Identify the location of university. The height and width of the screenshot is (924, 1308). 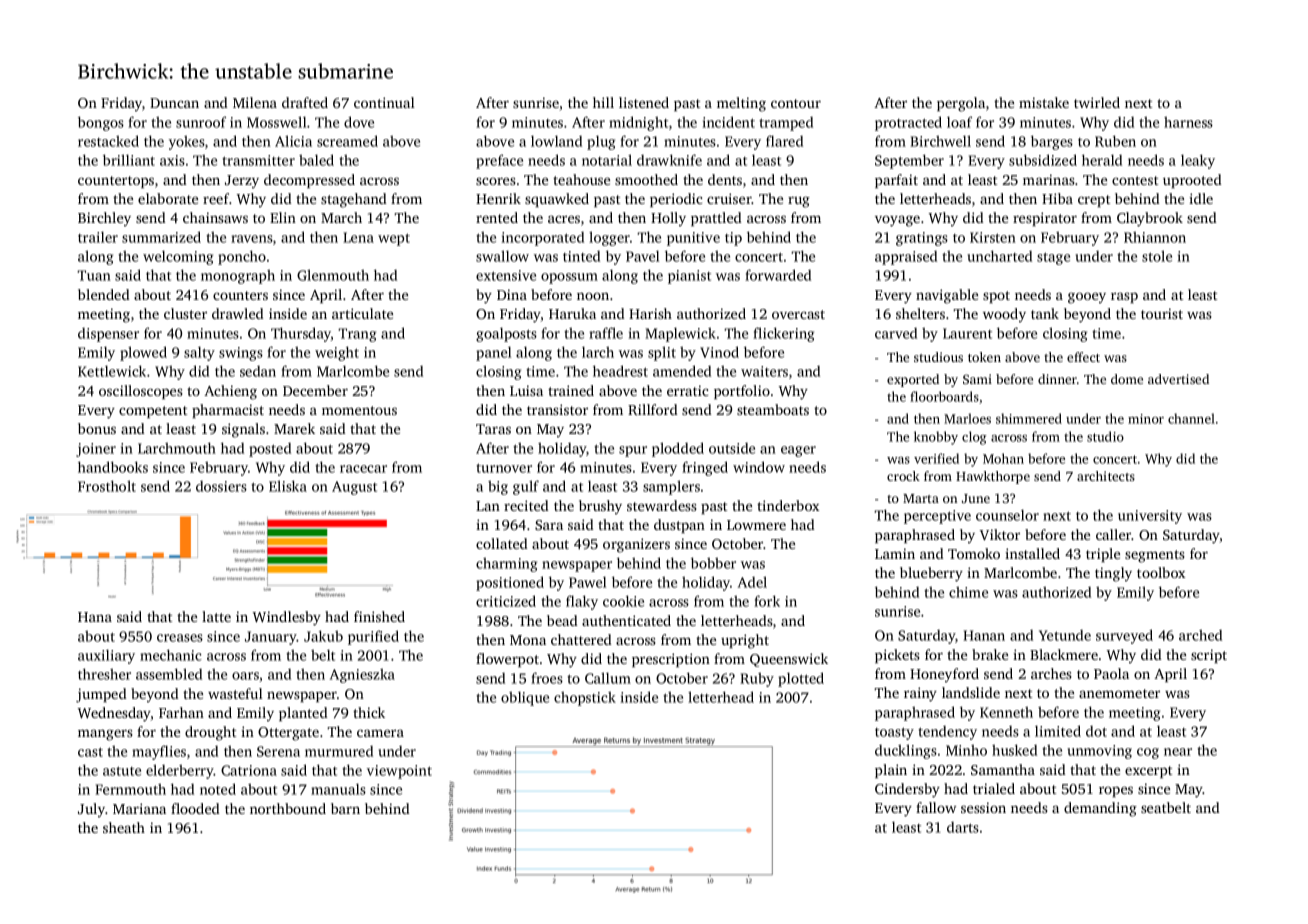
(1150, 517).
